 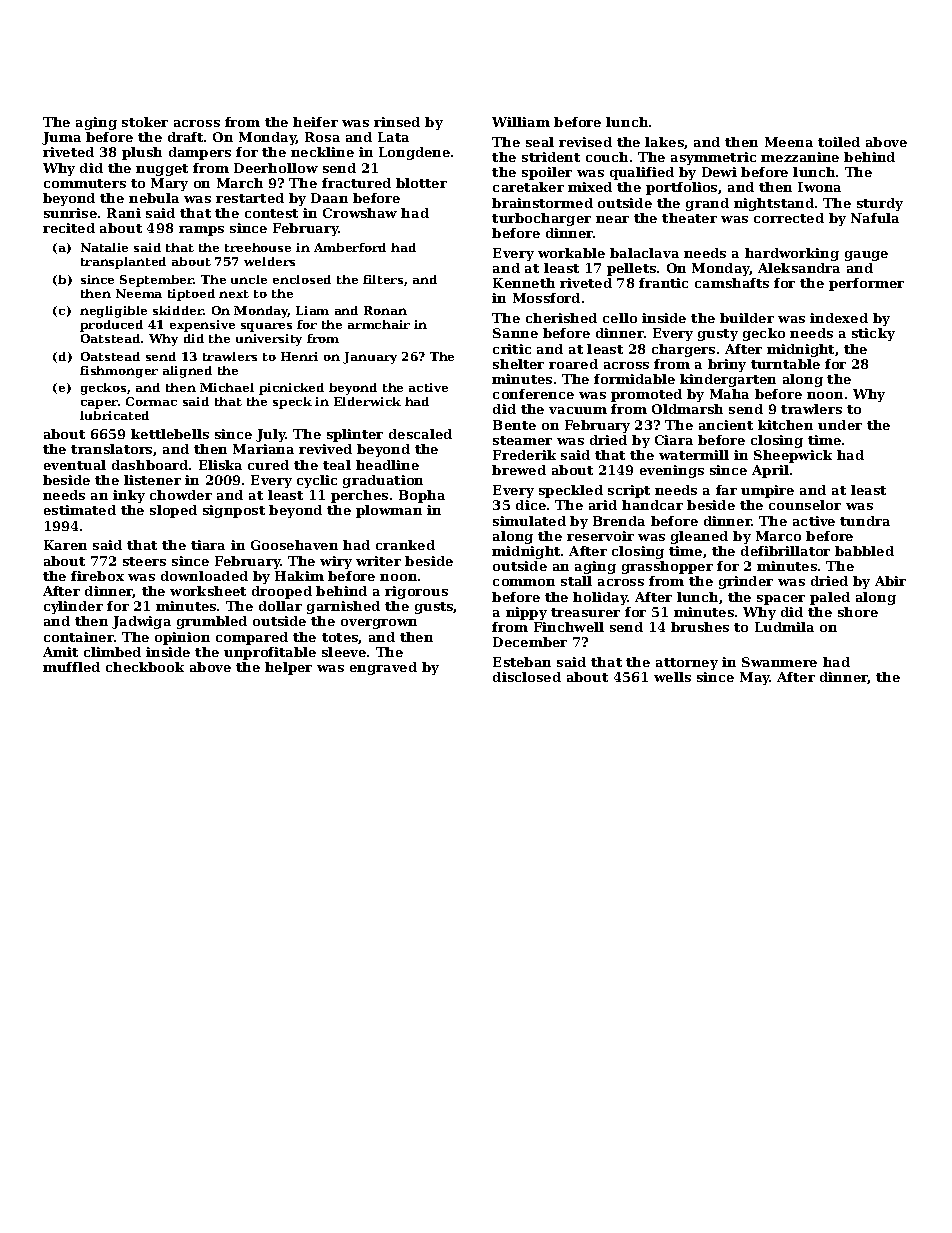 I want to click on January, so click(x=370, y=358).
